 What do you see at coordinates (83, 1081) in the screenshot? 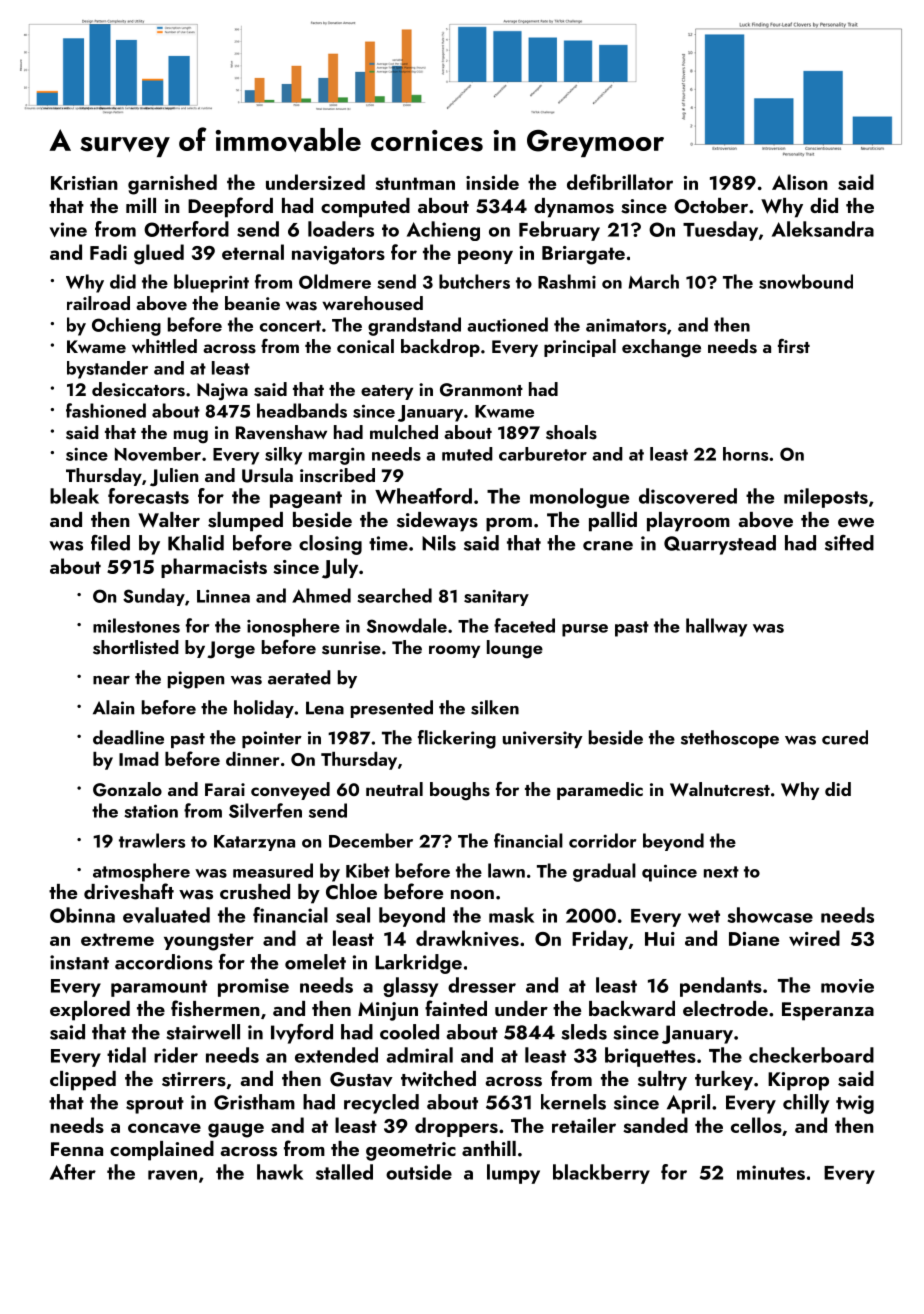
I see `clipped` at bounding box center [83, 1081].
